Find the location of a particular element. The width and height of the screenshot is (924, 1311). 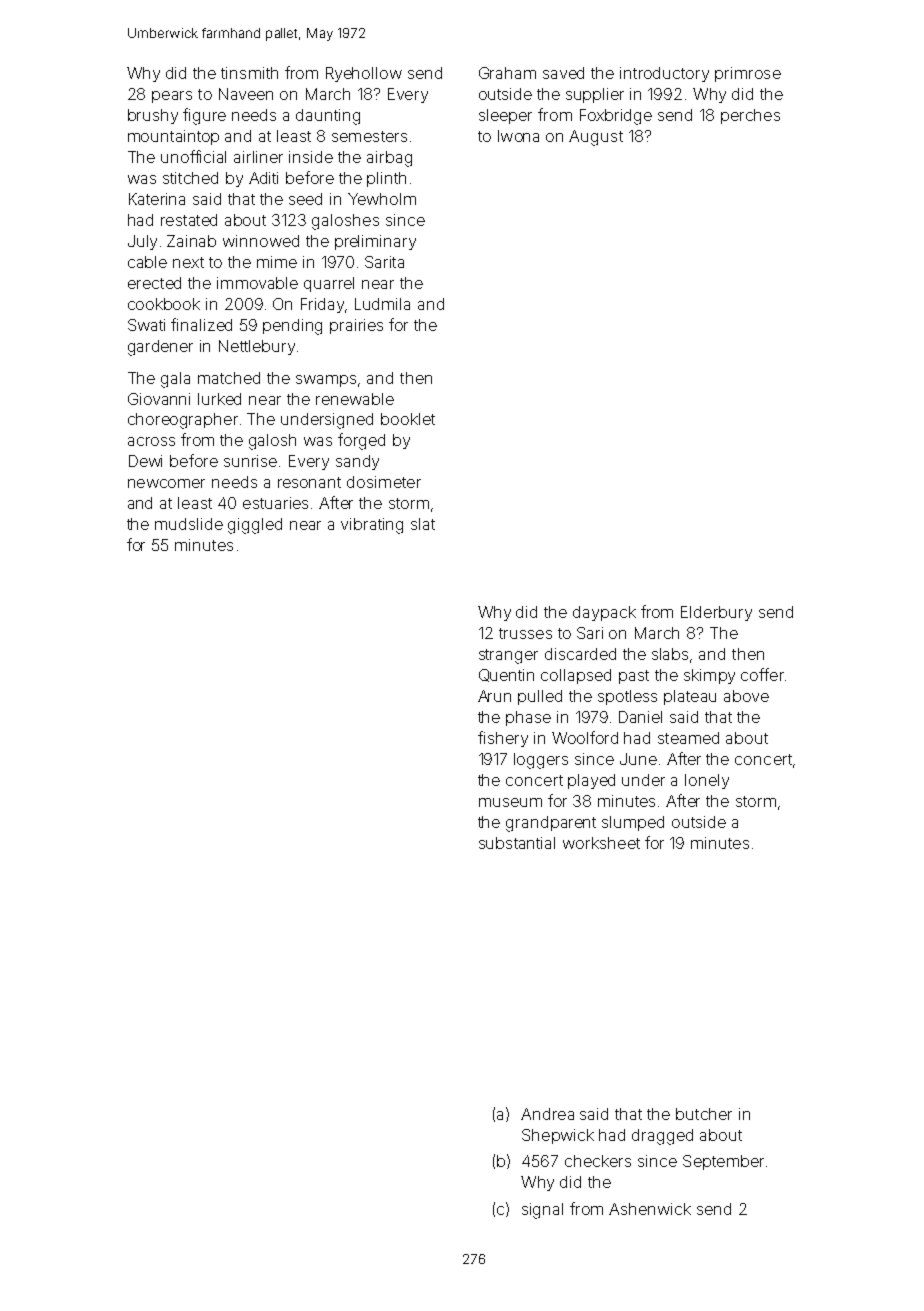

tinsmith is located at coordinates (249, 73).
